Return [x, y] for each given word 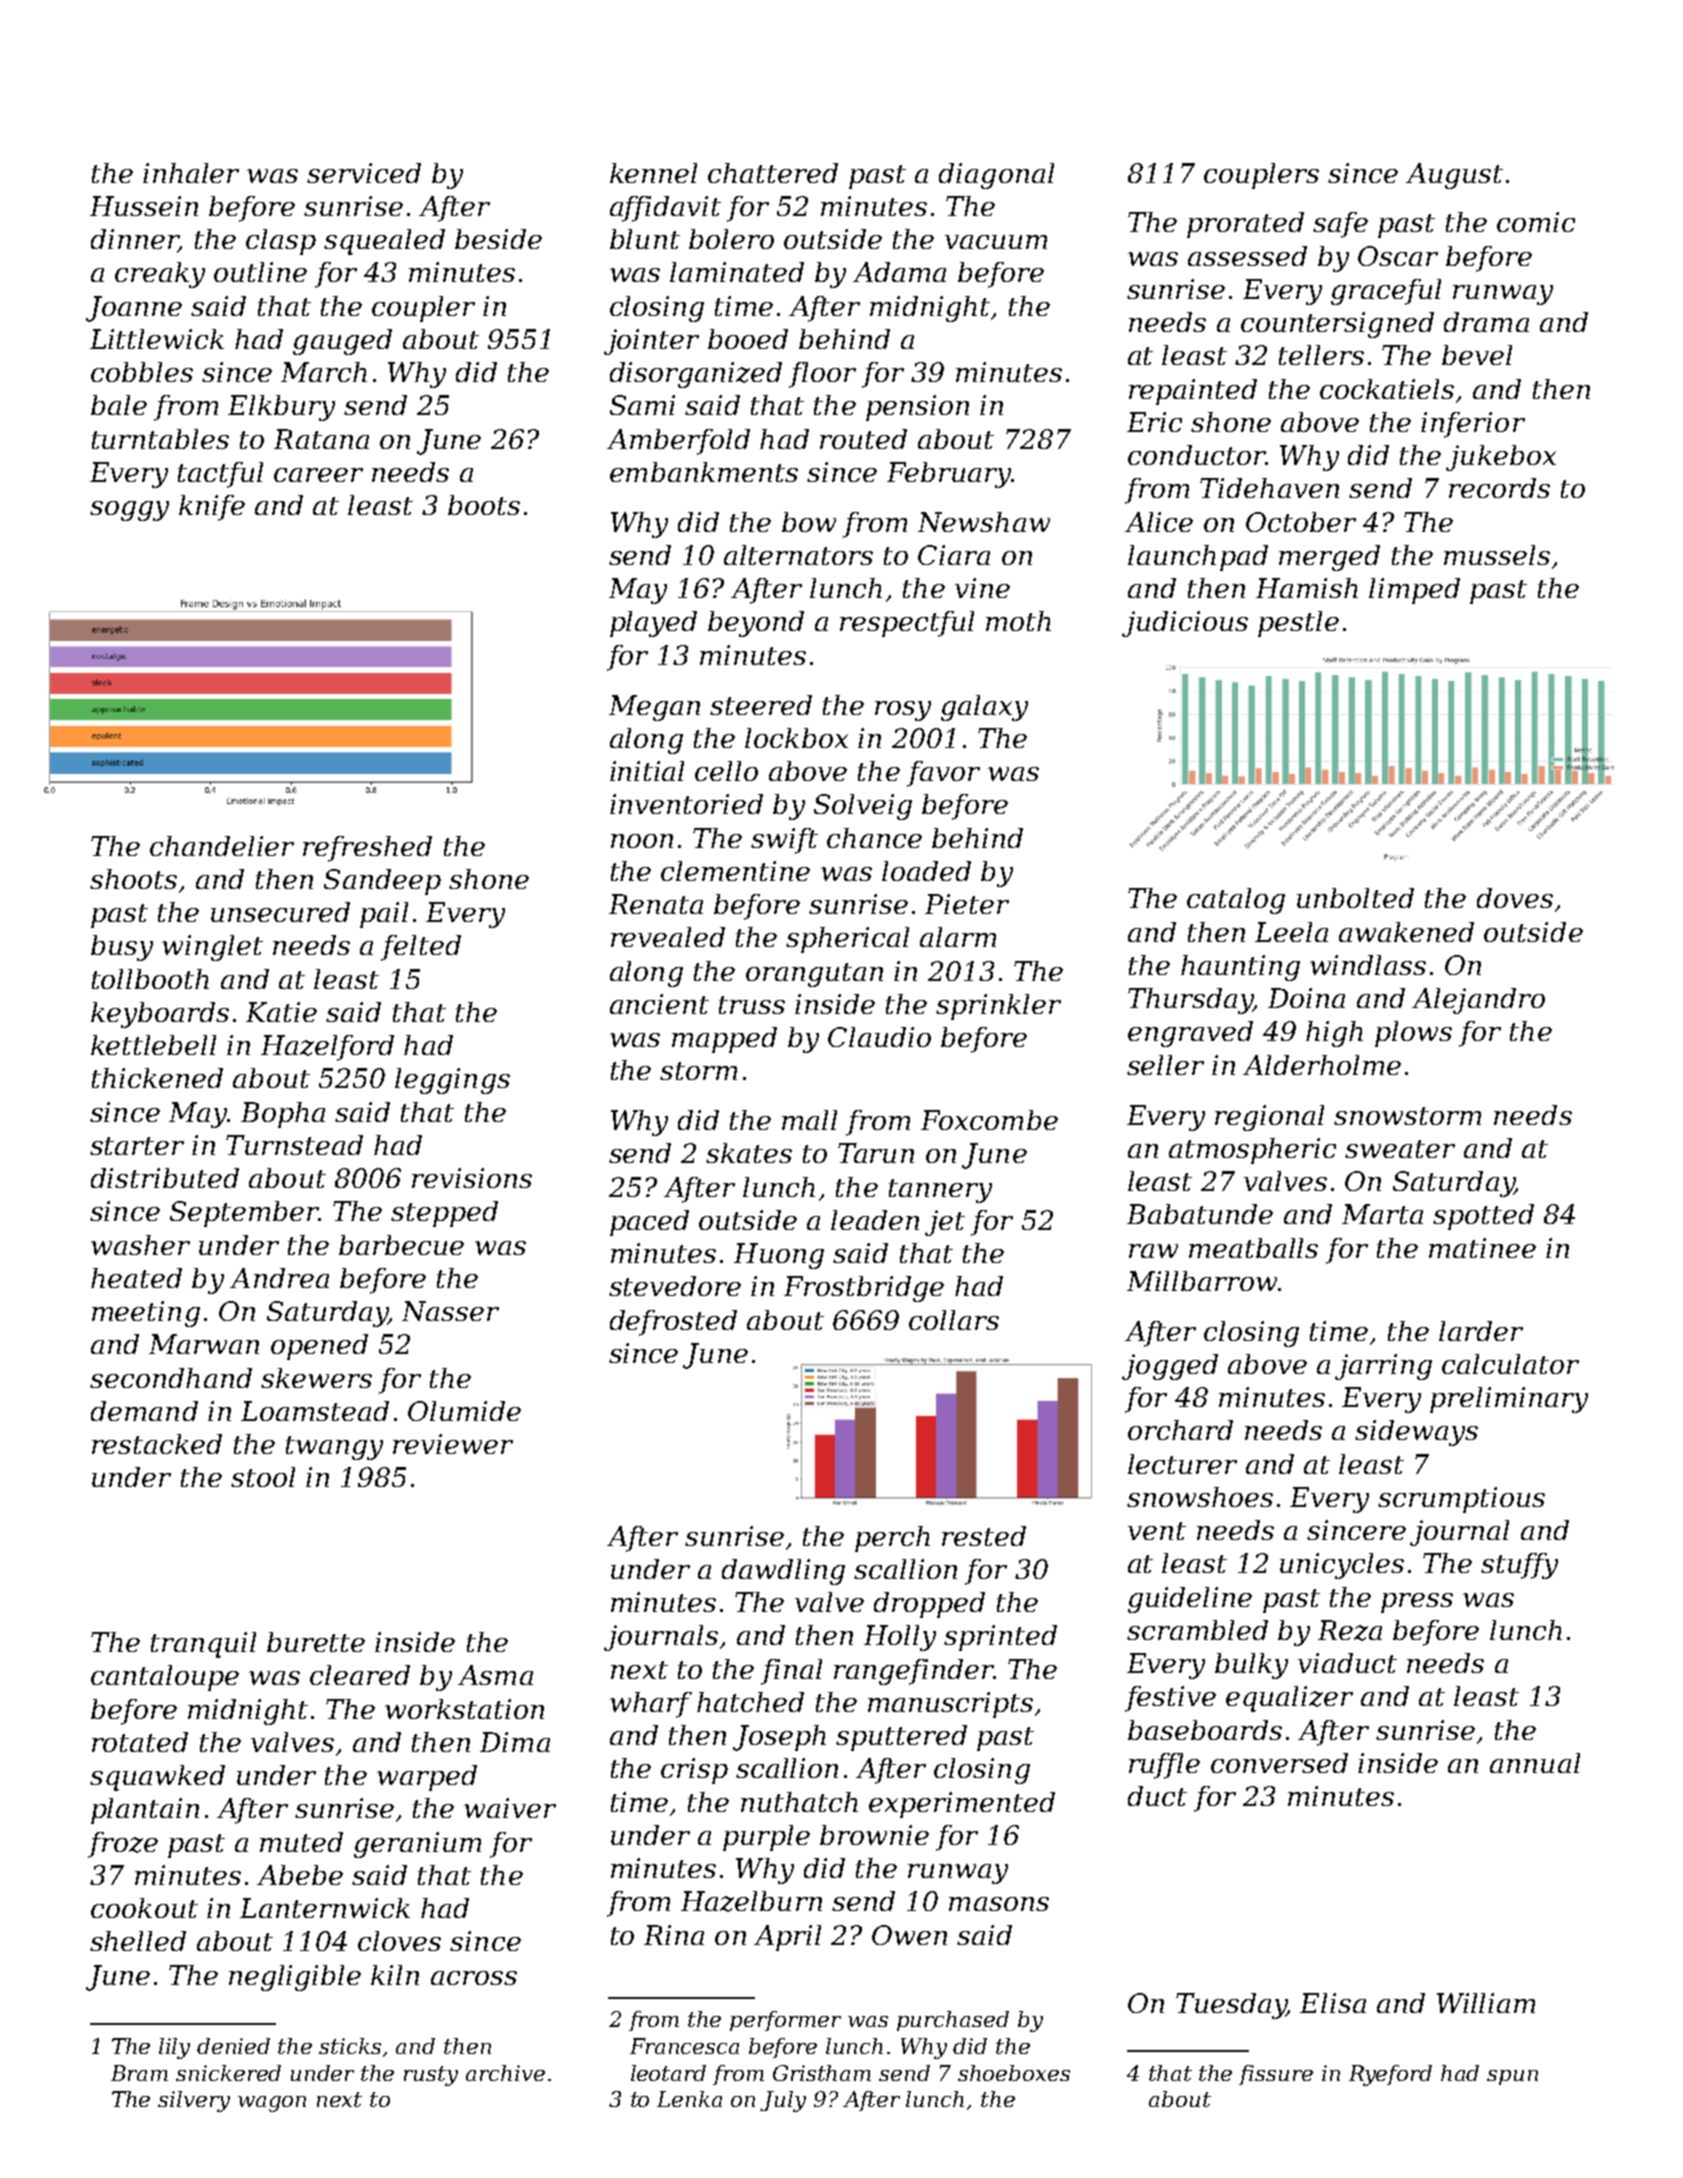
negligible [295, 1978]
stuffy [1519, 1566]
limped [1414, 591]
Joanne [134, 309]
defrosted [673, 1323]
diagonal [996, 176]
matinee [1482, 1248]
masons [999, 1904]
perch [892, 1539]
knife [212, 508]
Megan [654, 708]
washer [140, 1245]
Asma [495, 1675]
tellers [1321, 355]
